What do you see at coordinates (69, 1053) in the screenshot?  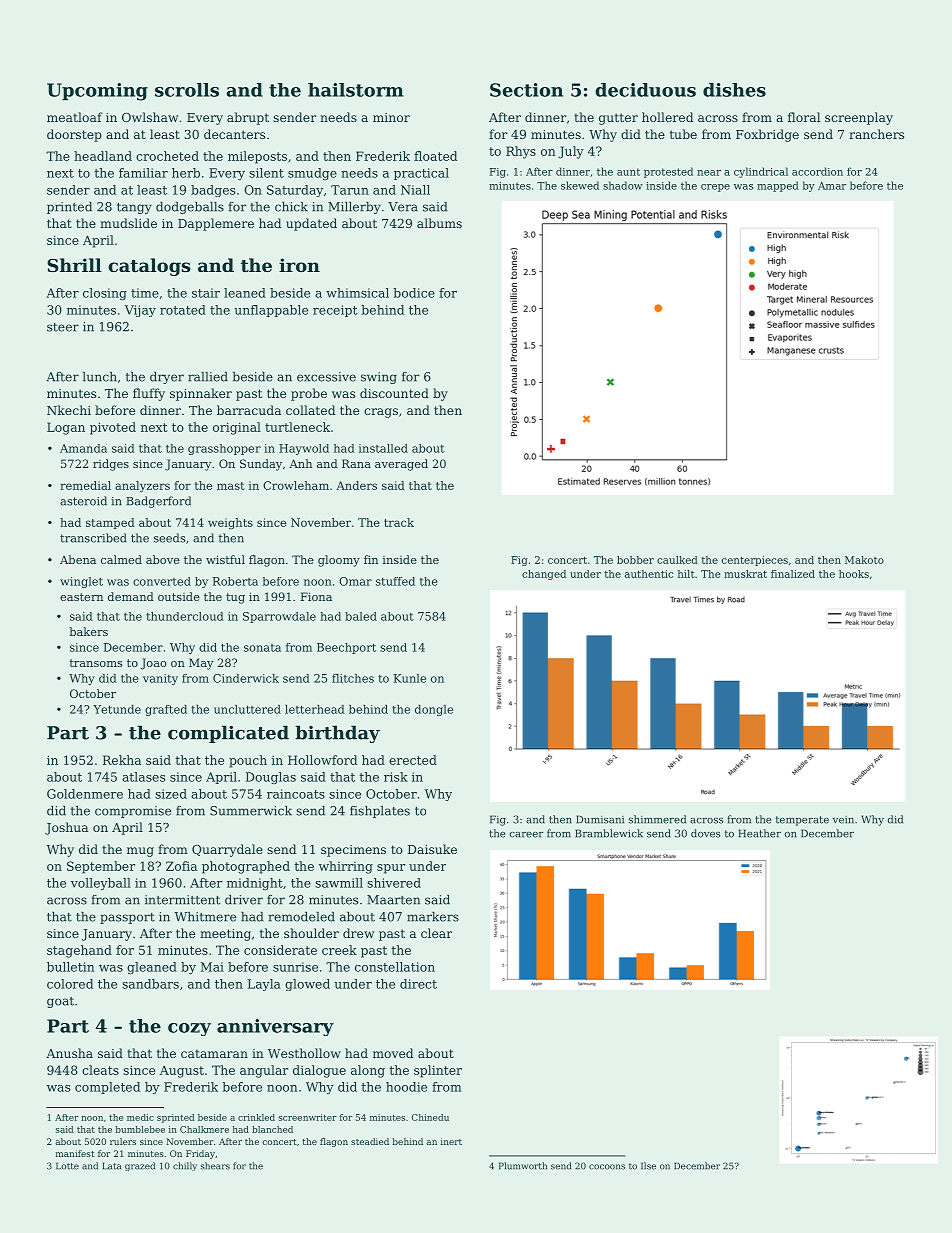 I see `Anusha` at bounding box center [69, 1053].
